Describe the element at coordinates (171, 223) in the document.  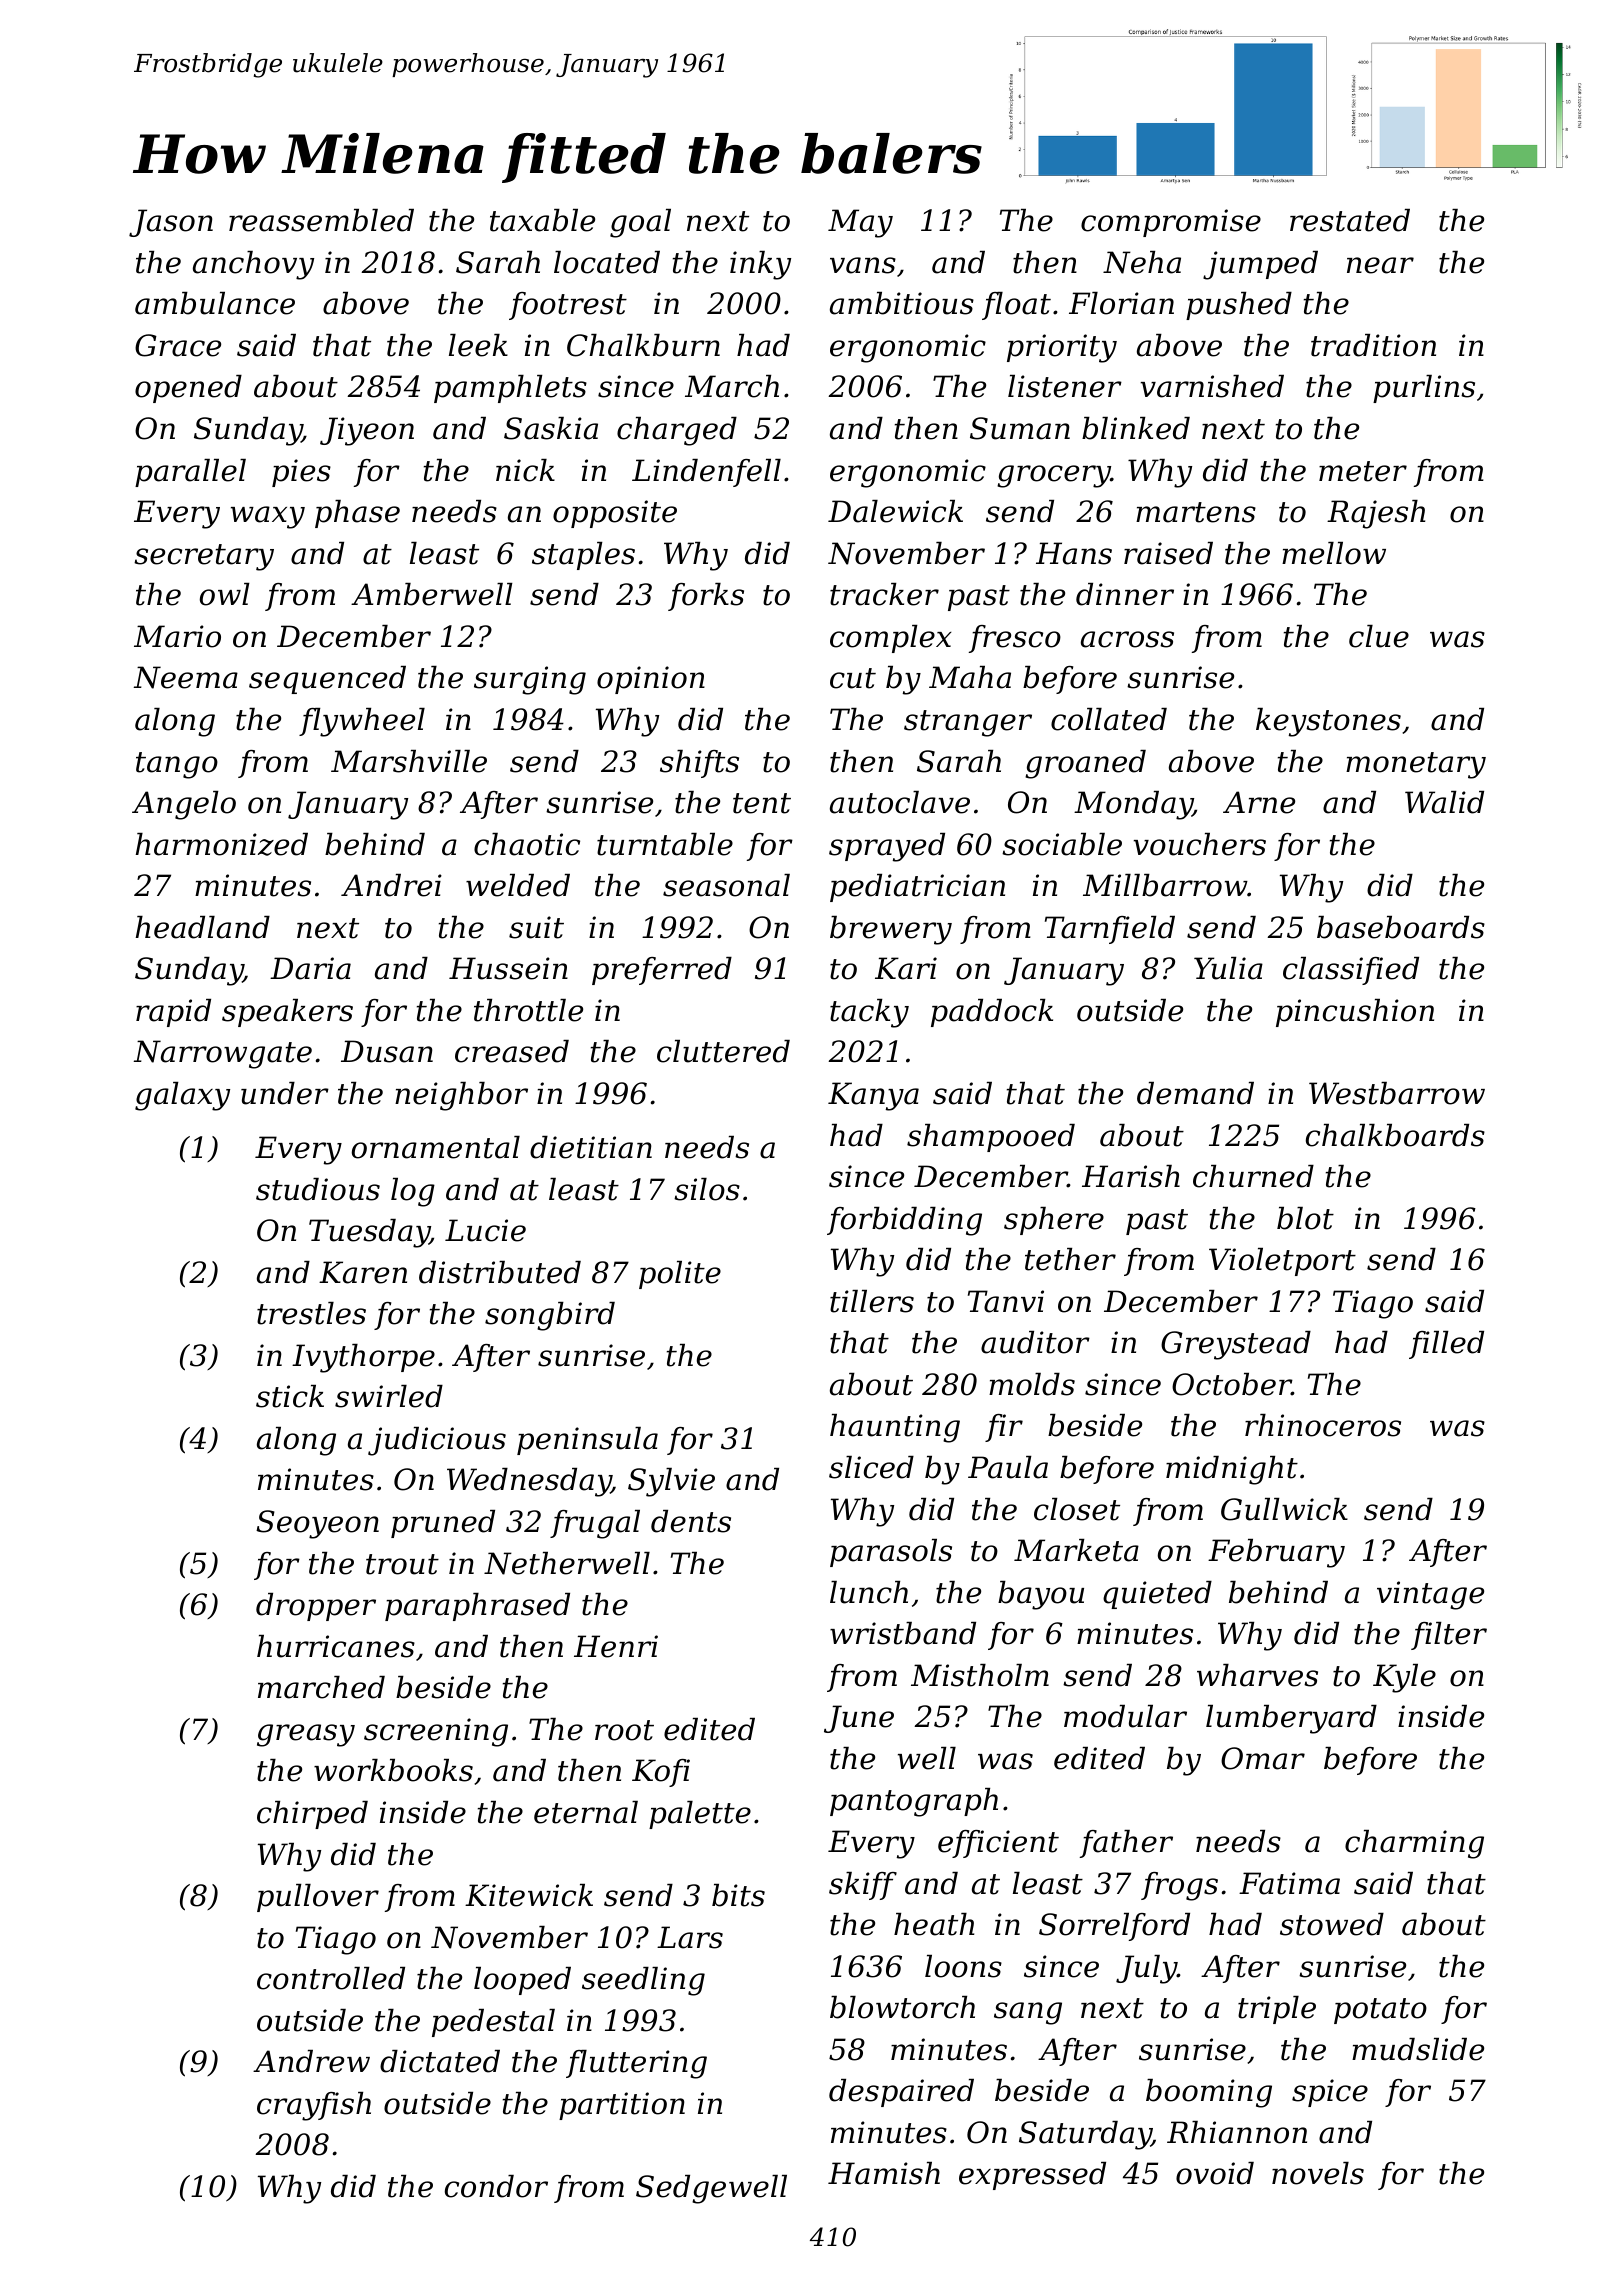
I see `Jason` at that location.
